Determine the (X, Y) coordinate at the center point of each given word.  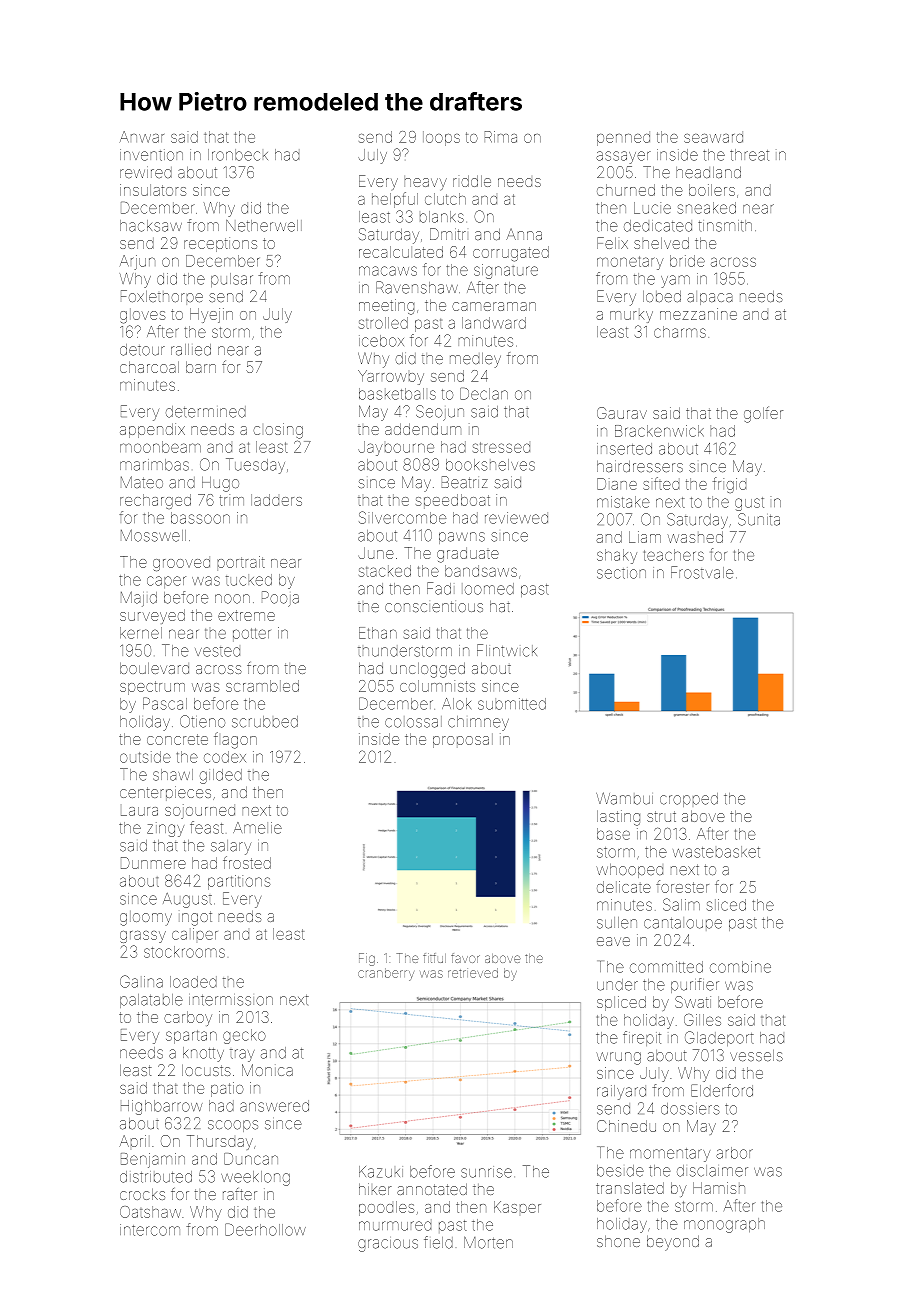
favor (465, 958)
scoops (233, 1126)
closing (278, 431)
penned (623, 138)
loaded (193, 982)
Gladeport (719, 1038)
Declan (484, 394)
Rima (501, 137)
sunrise (486, 1172)
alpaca (710, 298)
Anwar (142, 137)
